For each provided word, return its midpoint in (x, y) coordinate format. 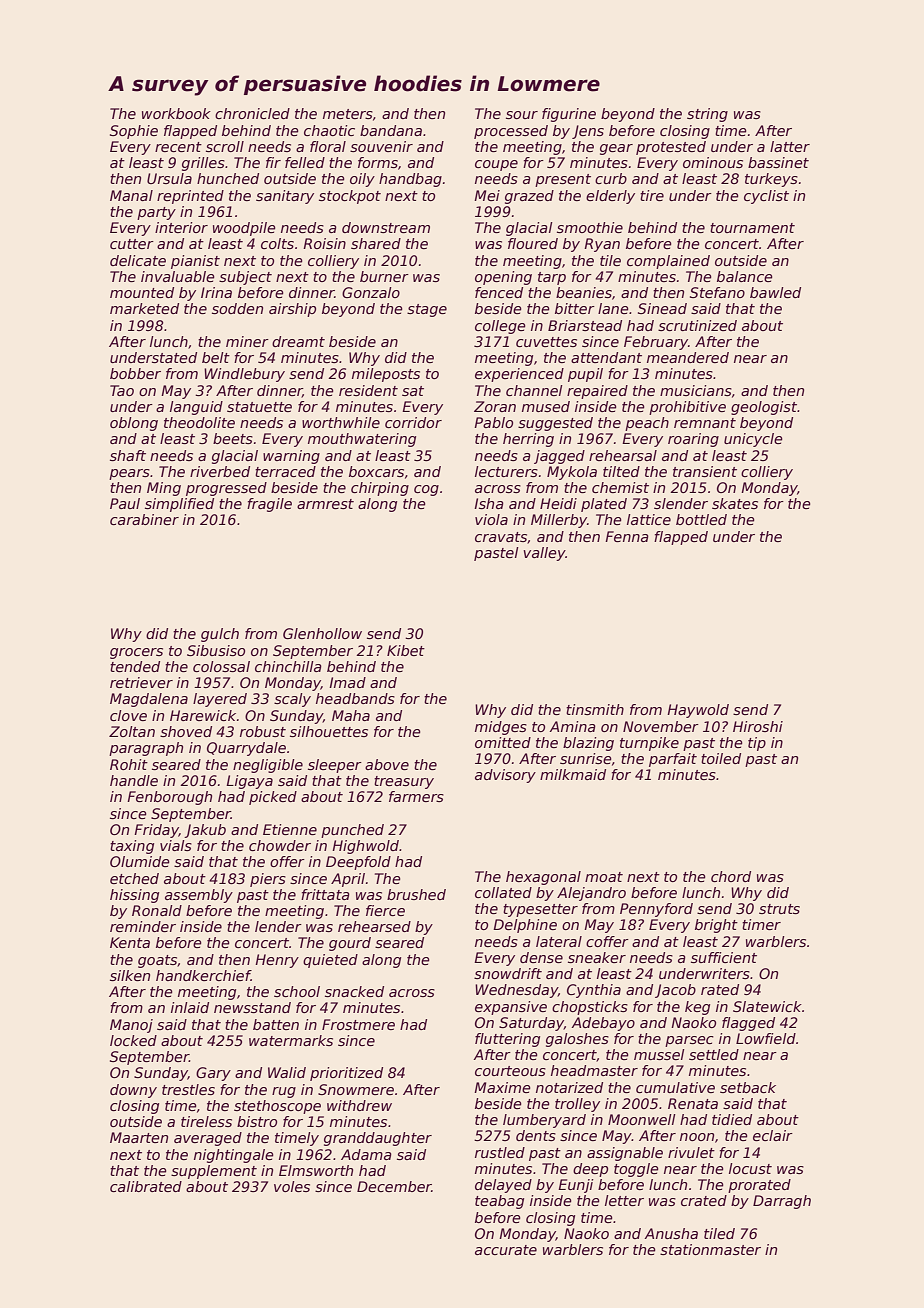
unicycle (753, 440)
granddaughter (378, 1139)
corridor (413, 422)
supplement (214, 1172)
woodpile (244, 229)
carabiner (144, 519)
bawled (775, 292)
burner (384, 276)
